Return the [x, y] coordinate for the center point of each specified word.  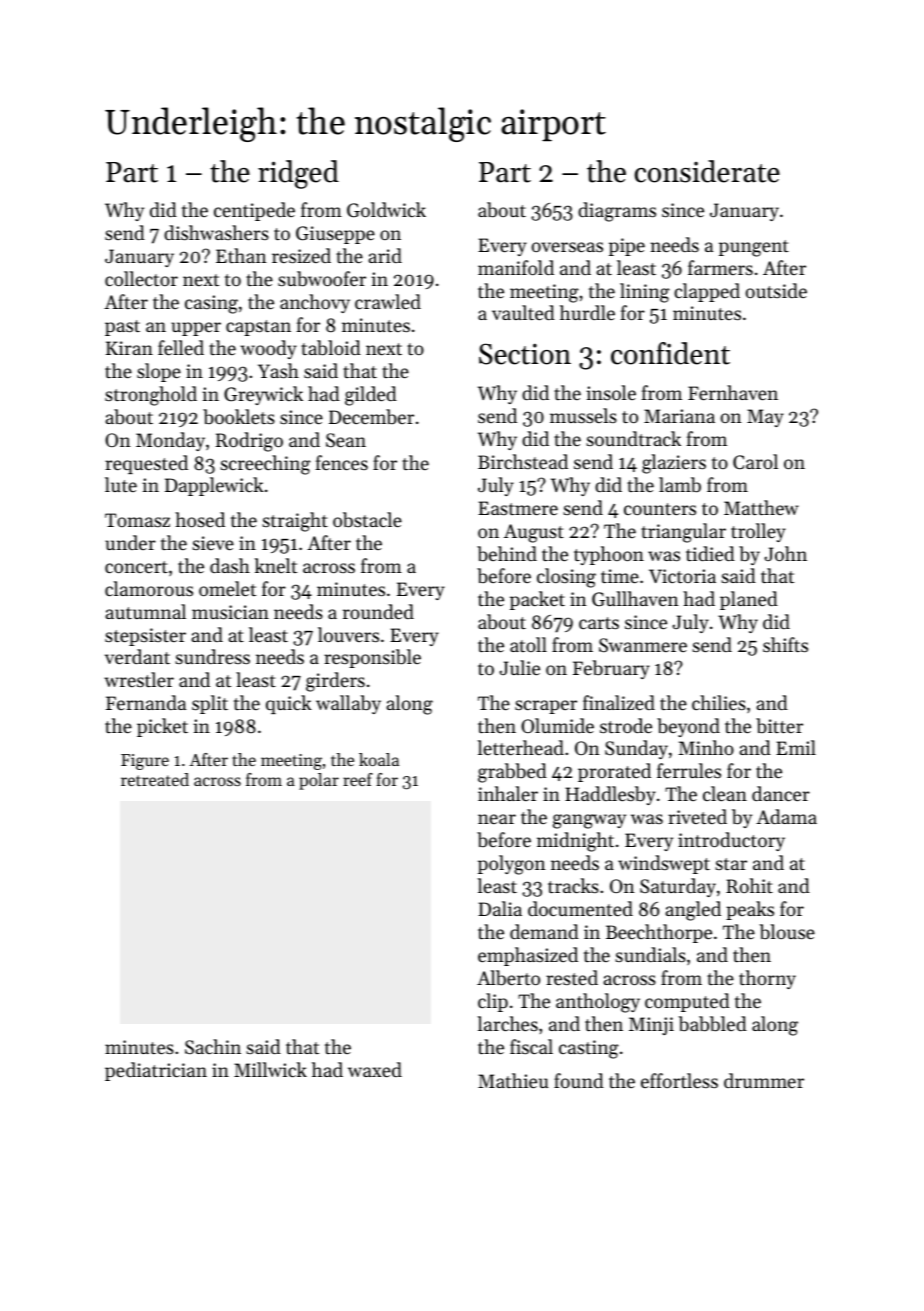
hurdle [587, 312]
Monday [170, 441]
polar [319, 781]
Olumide [557, 725]
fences [342, 462]
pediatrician [156, 1071]
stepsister [145, 637]
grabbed [512, 773]
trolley [758, 532]
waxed [375, 1069]
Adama [786, 816]
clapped [707, 292]
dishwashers [216, 232]
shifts [785, 644]
